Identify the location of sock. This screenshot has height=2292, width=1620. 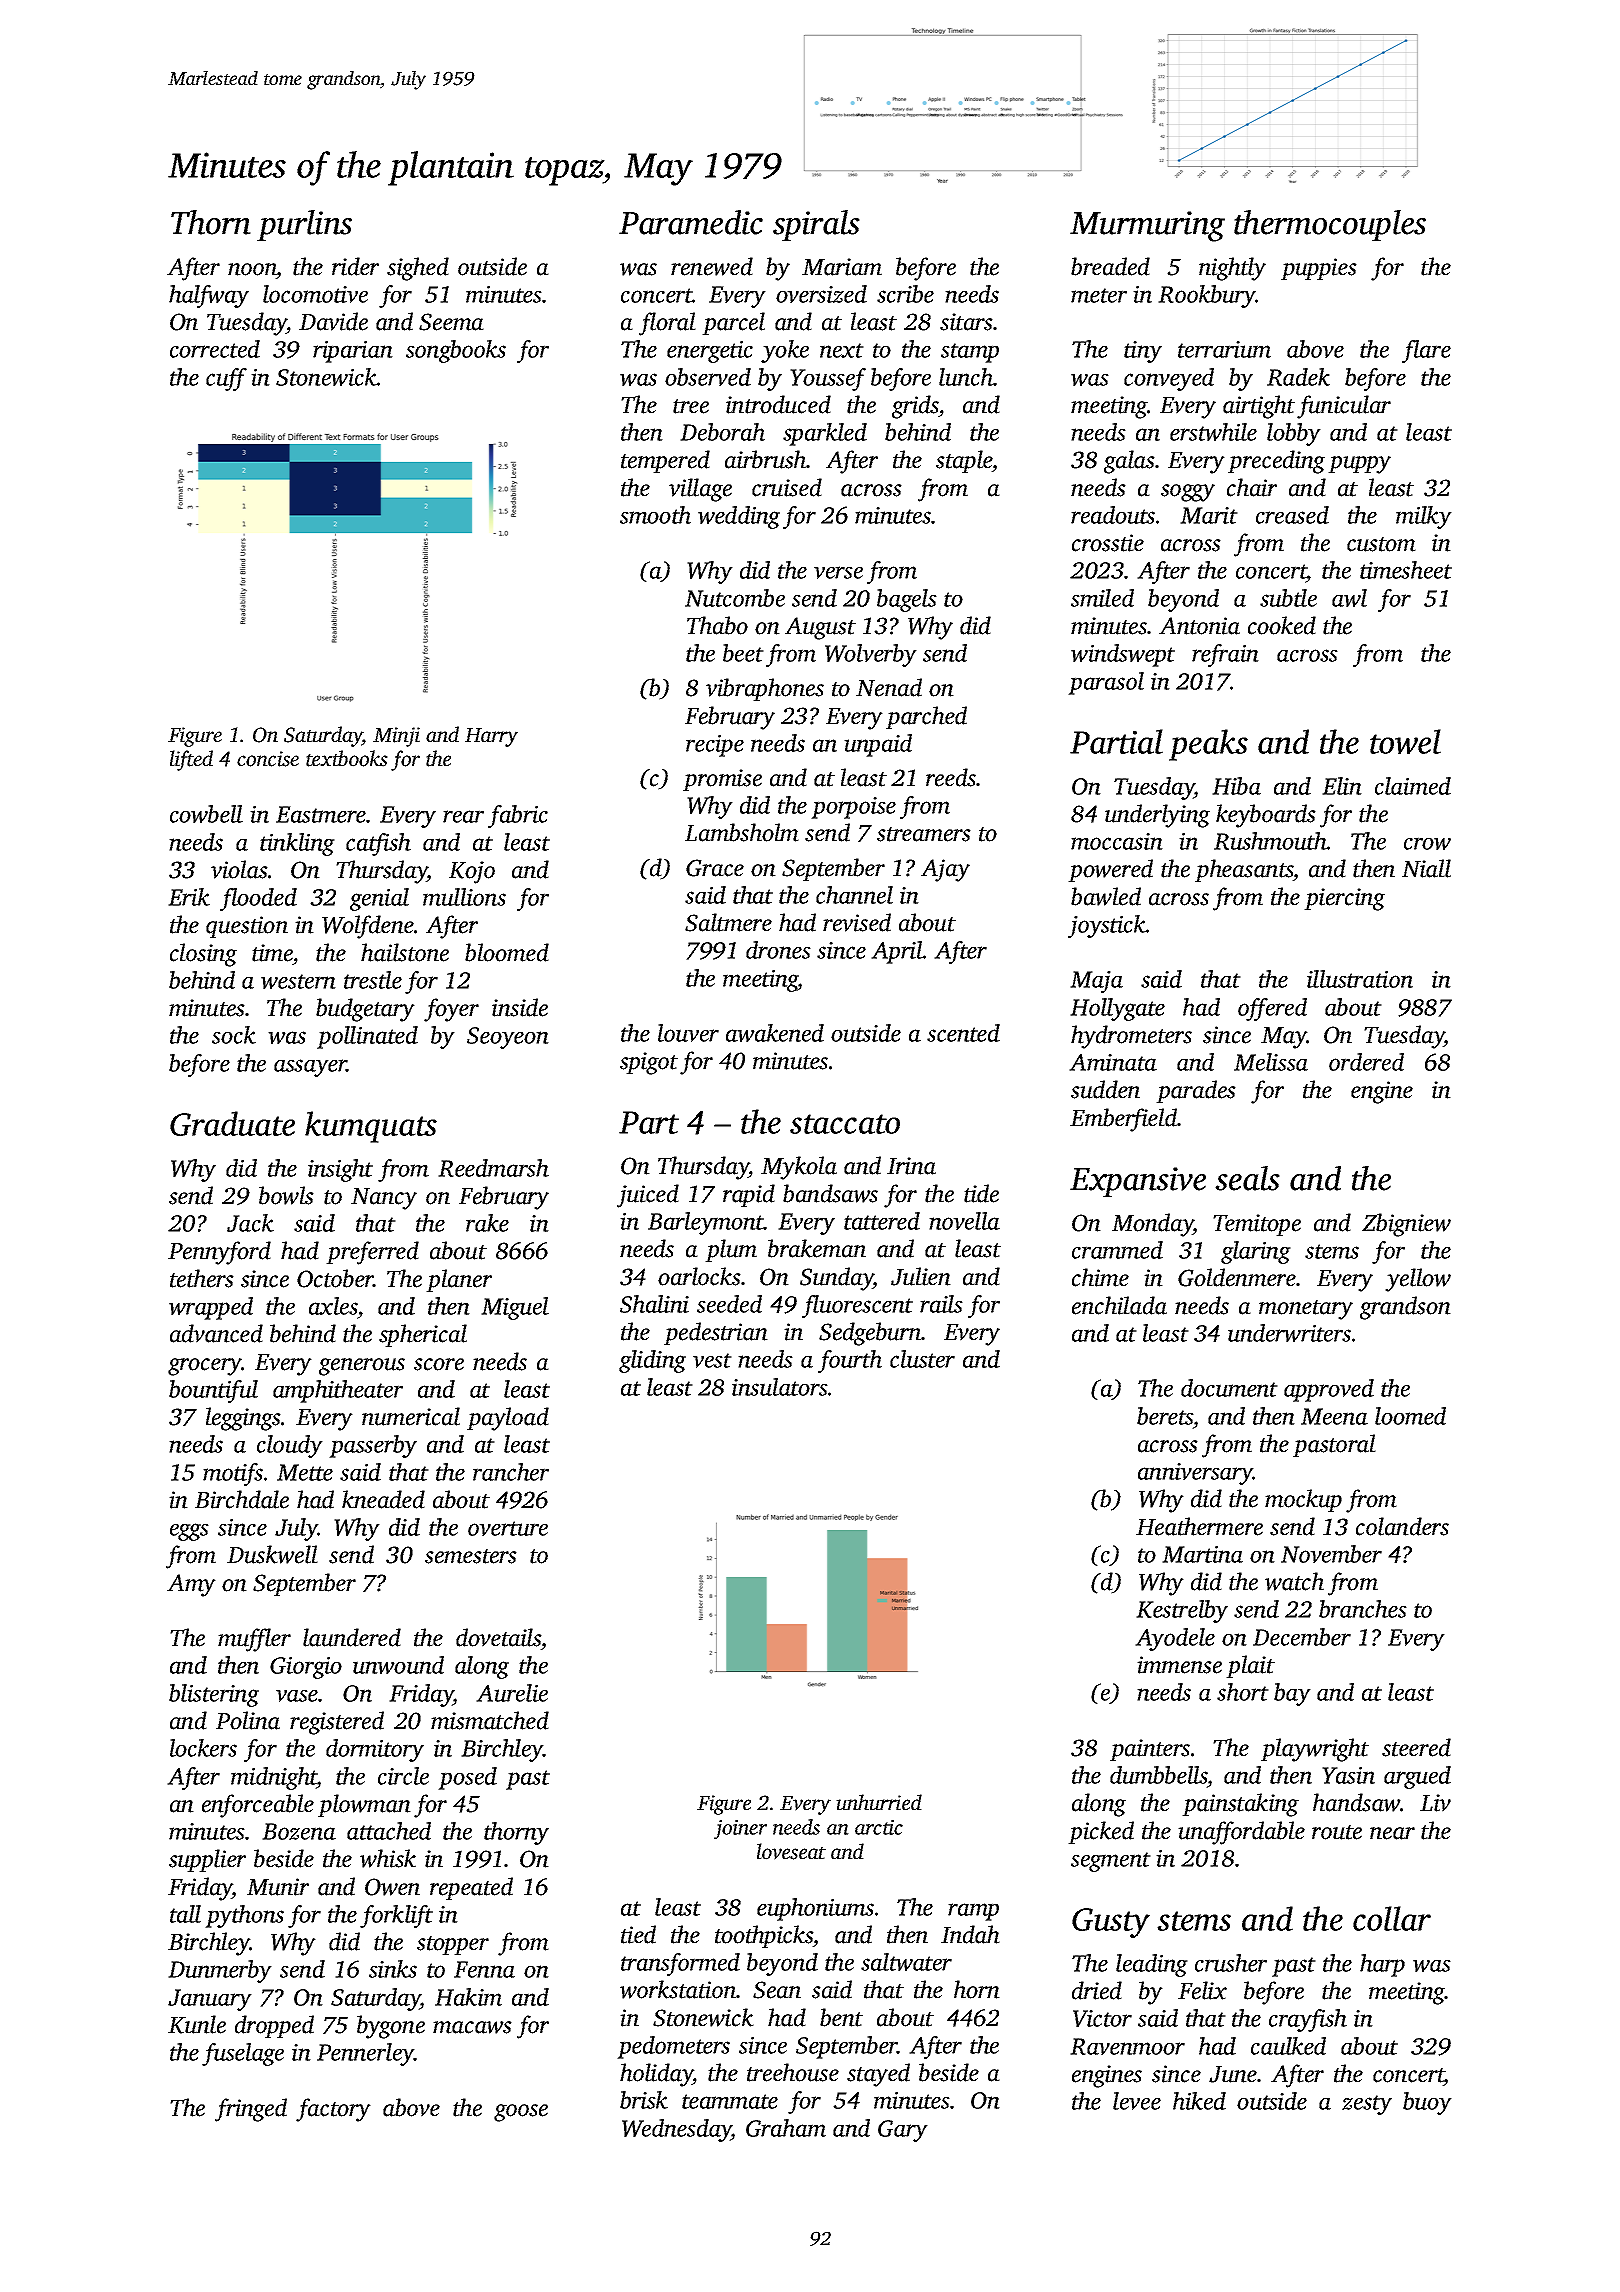
(234, 1035).
